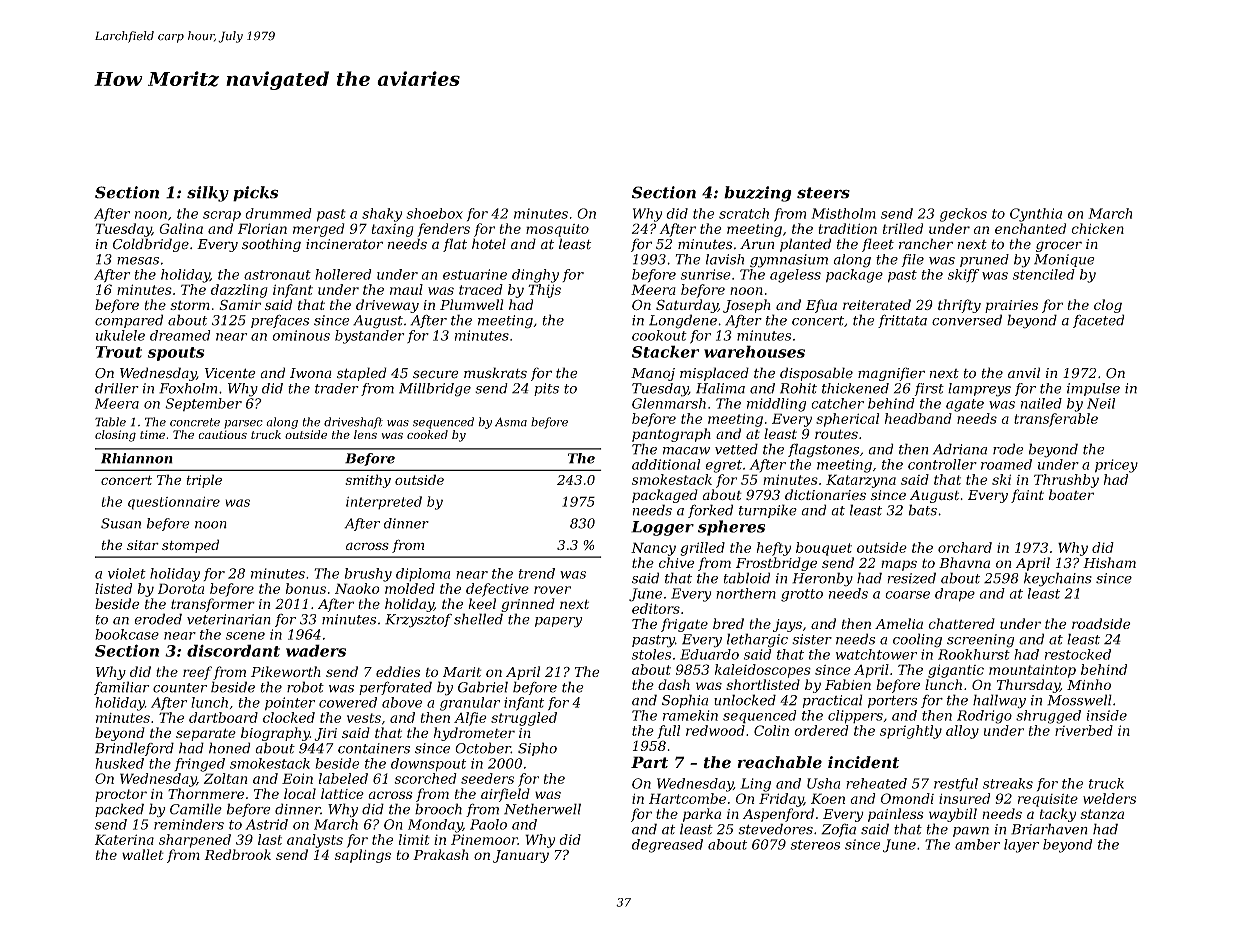 The height and width of the document is (952, 1233). I want to click on Camille, so click(196, 809).
